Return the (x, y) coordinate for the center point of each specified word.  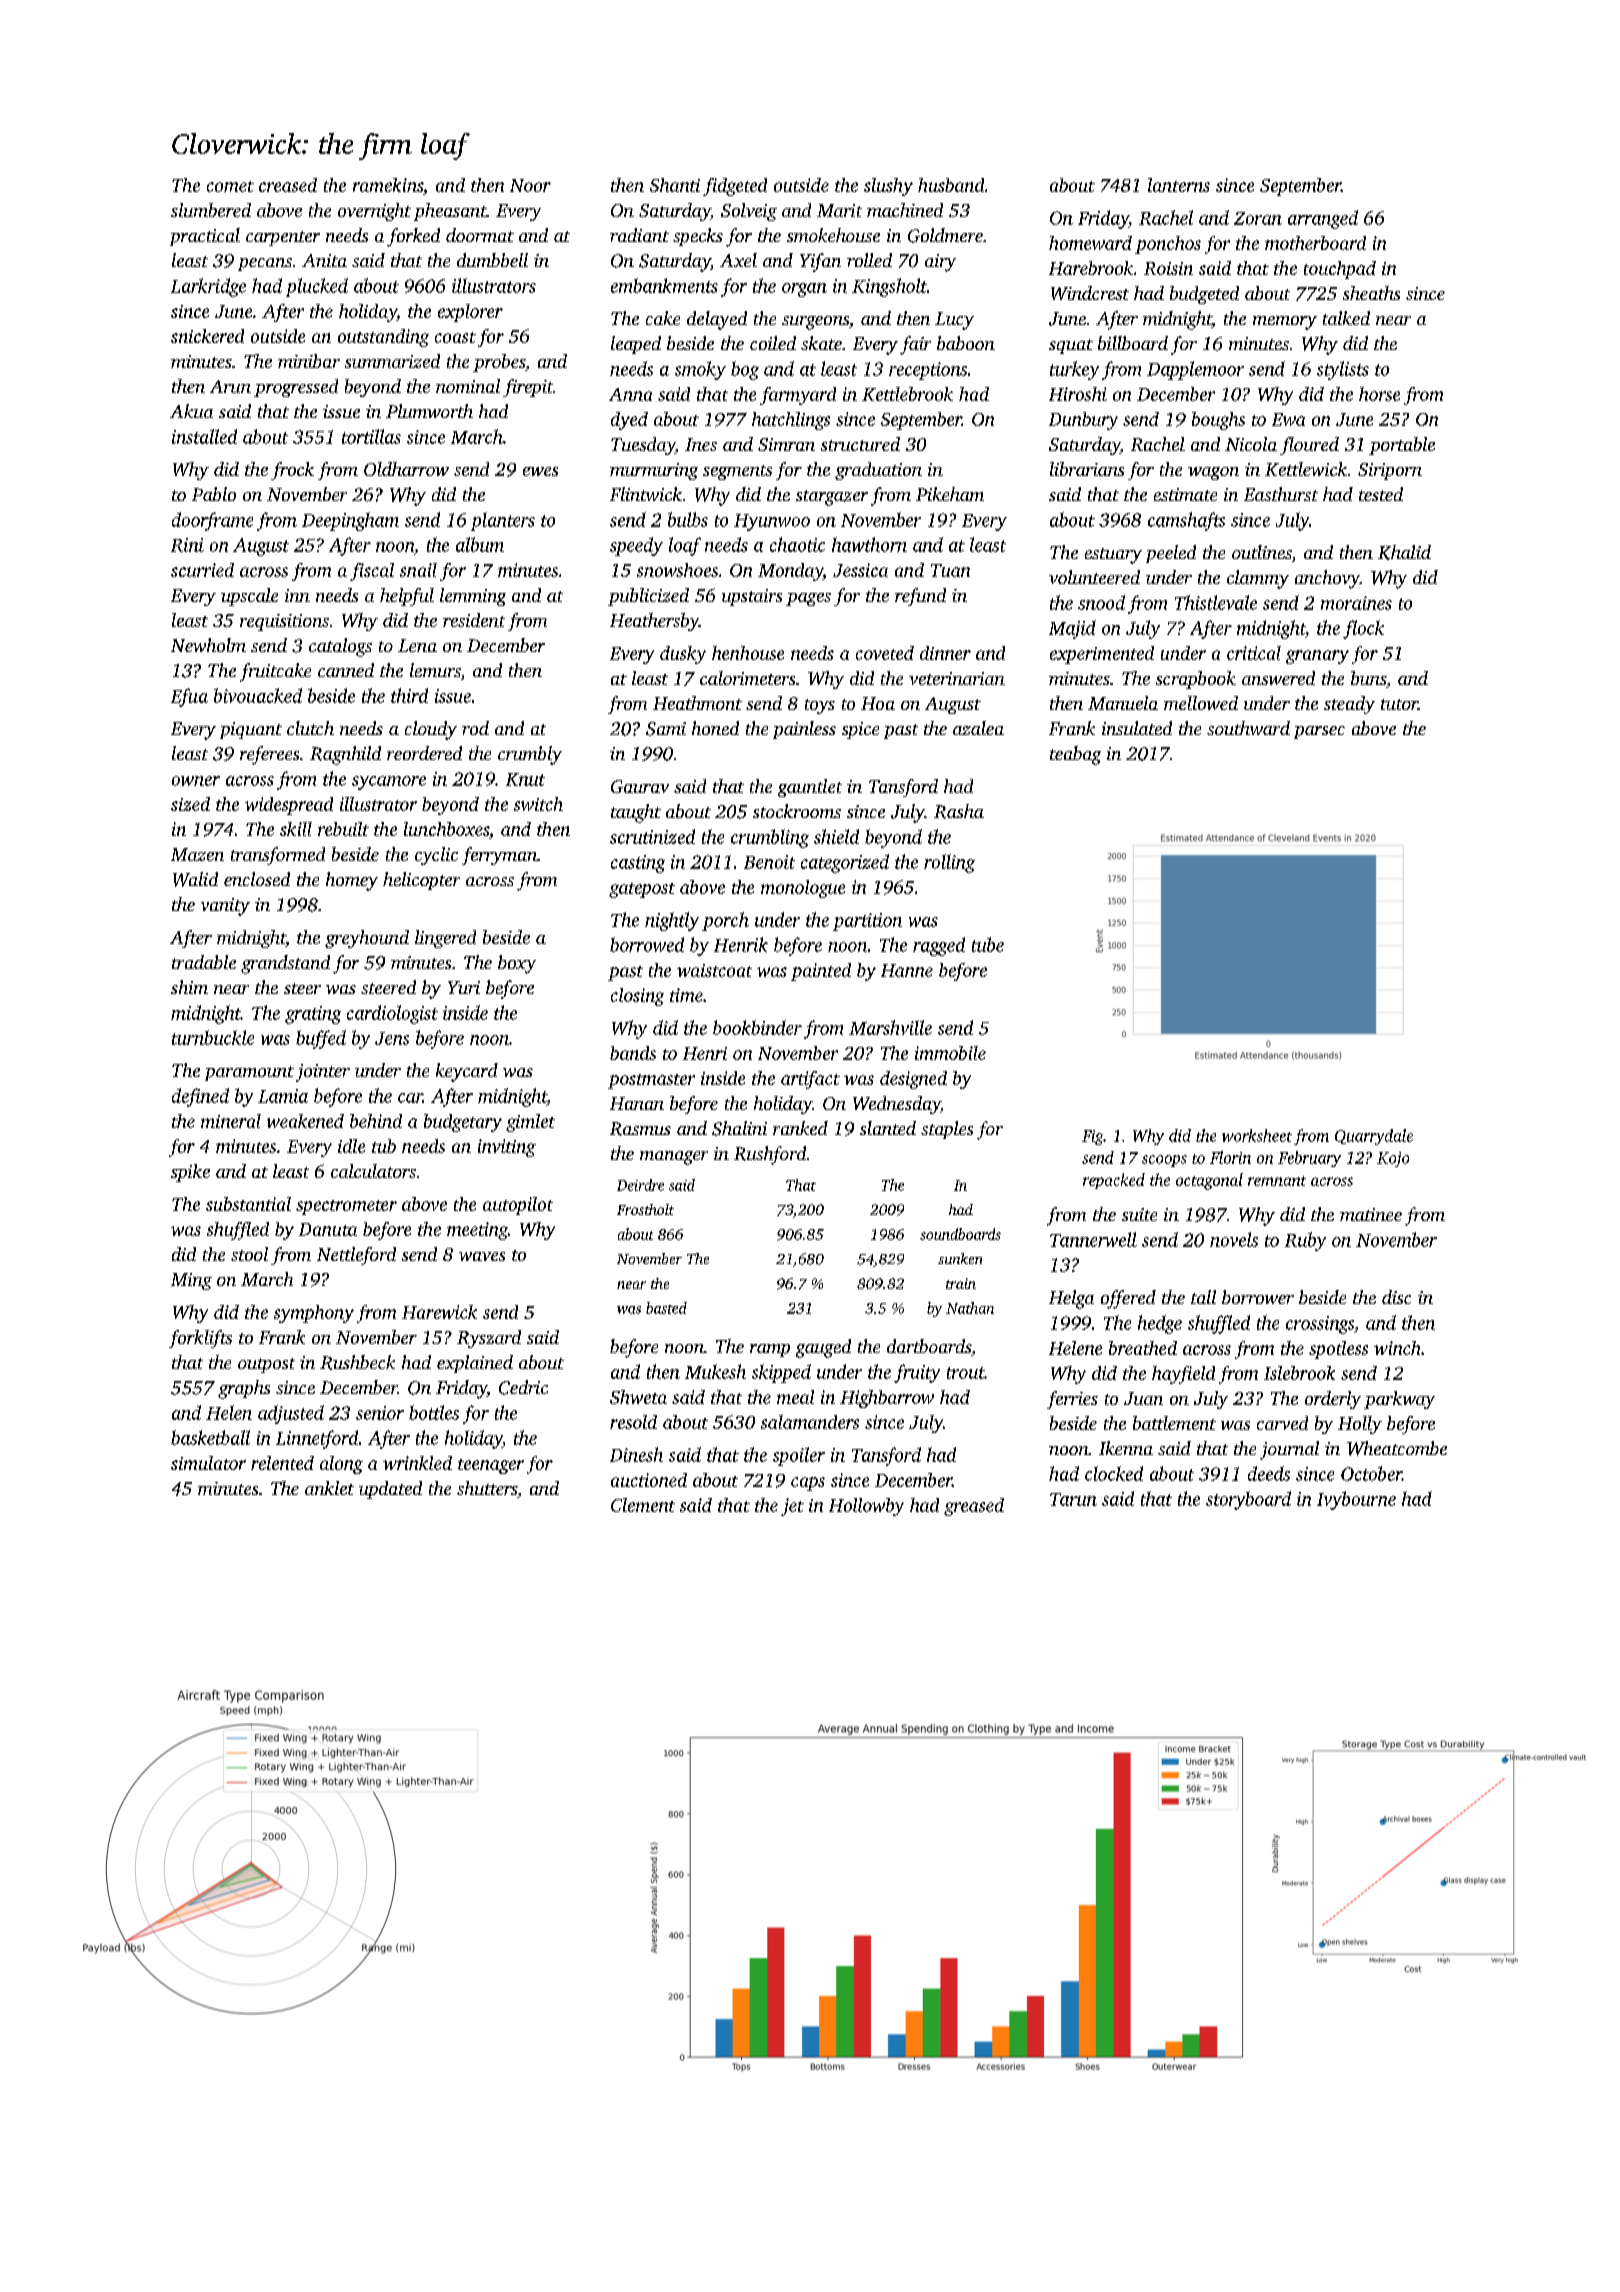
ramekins (388, 185)
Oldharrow (406, 469)
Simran (786, 444)
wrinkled (417, 1463)
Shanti (675, 185)
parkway (1399, 1400)
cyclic (436, 856)
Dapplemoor (1195, 370)
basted (666, 1308)
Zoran (1258, 218)
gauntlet (810, 788)
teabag (1075, 755)
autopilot (518, 1206)
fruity (917, 1373)
